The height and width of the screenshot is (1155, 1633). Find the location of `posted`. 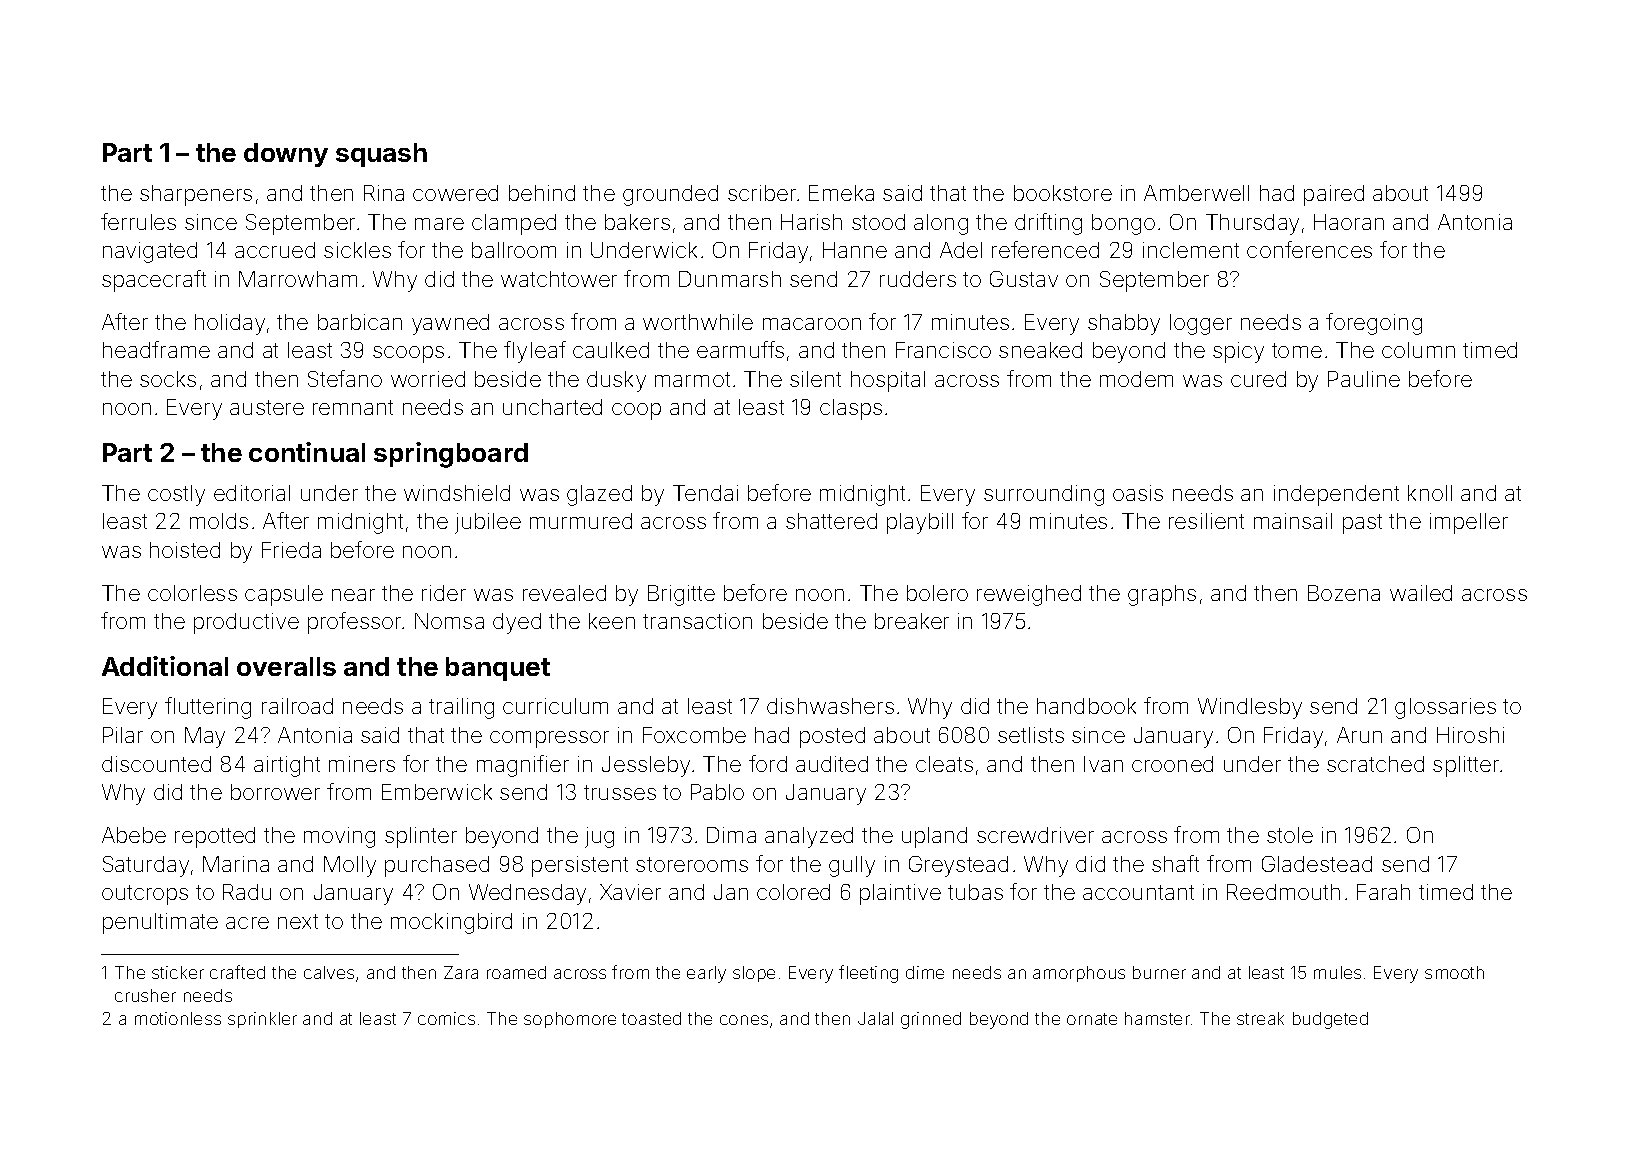

posted is located at coordinates (832, 737).
